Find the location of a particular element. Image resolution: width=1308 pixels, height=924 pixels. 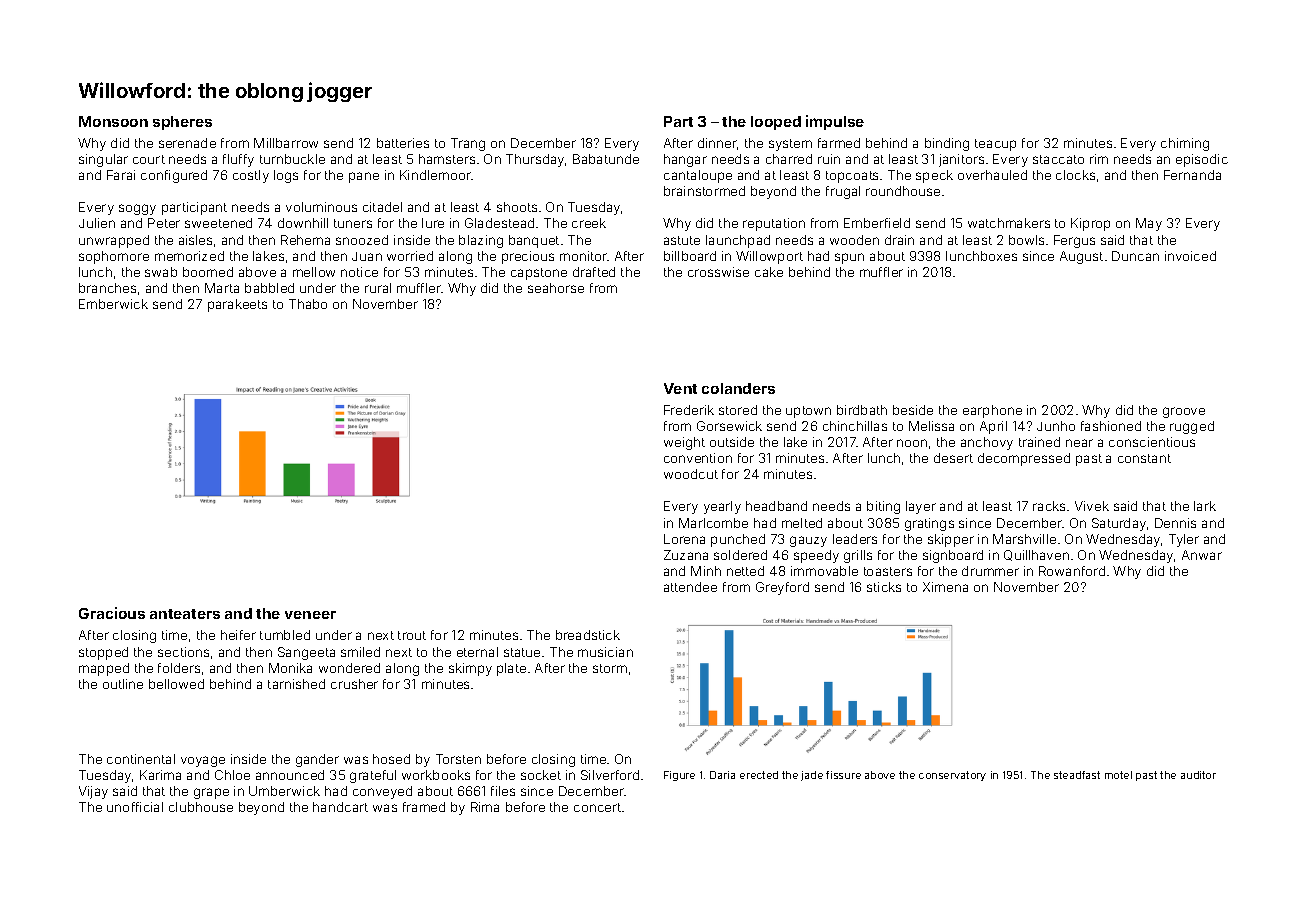

Gorsewick is located at coordinates (729, 426).
